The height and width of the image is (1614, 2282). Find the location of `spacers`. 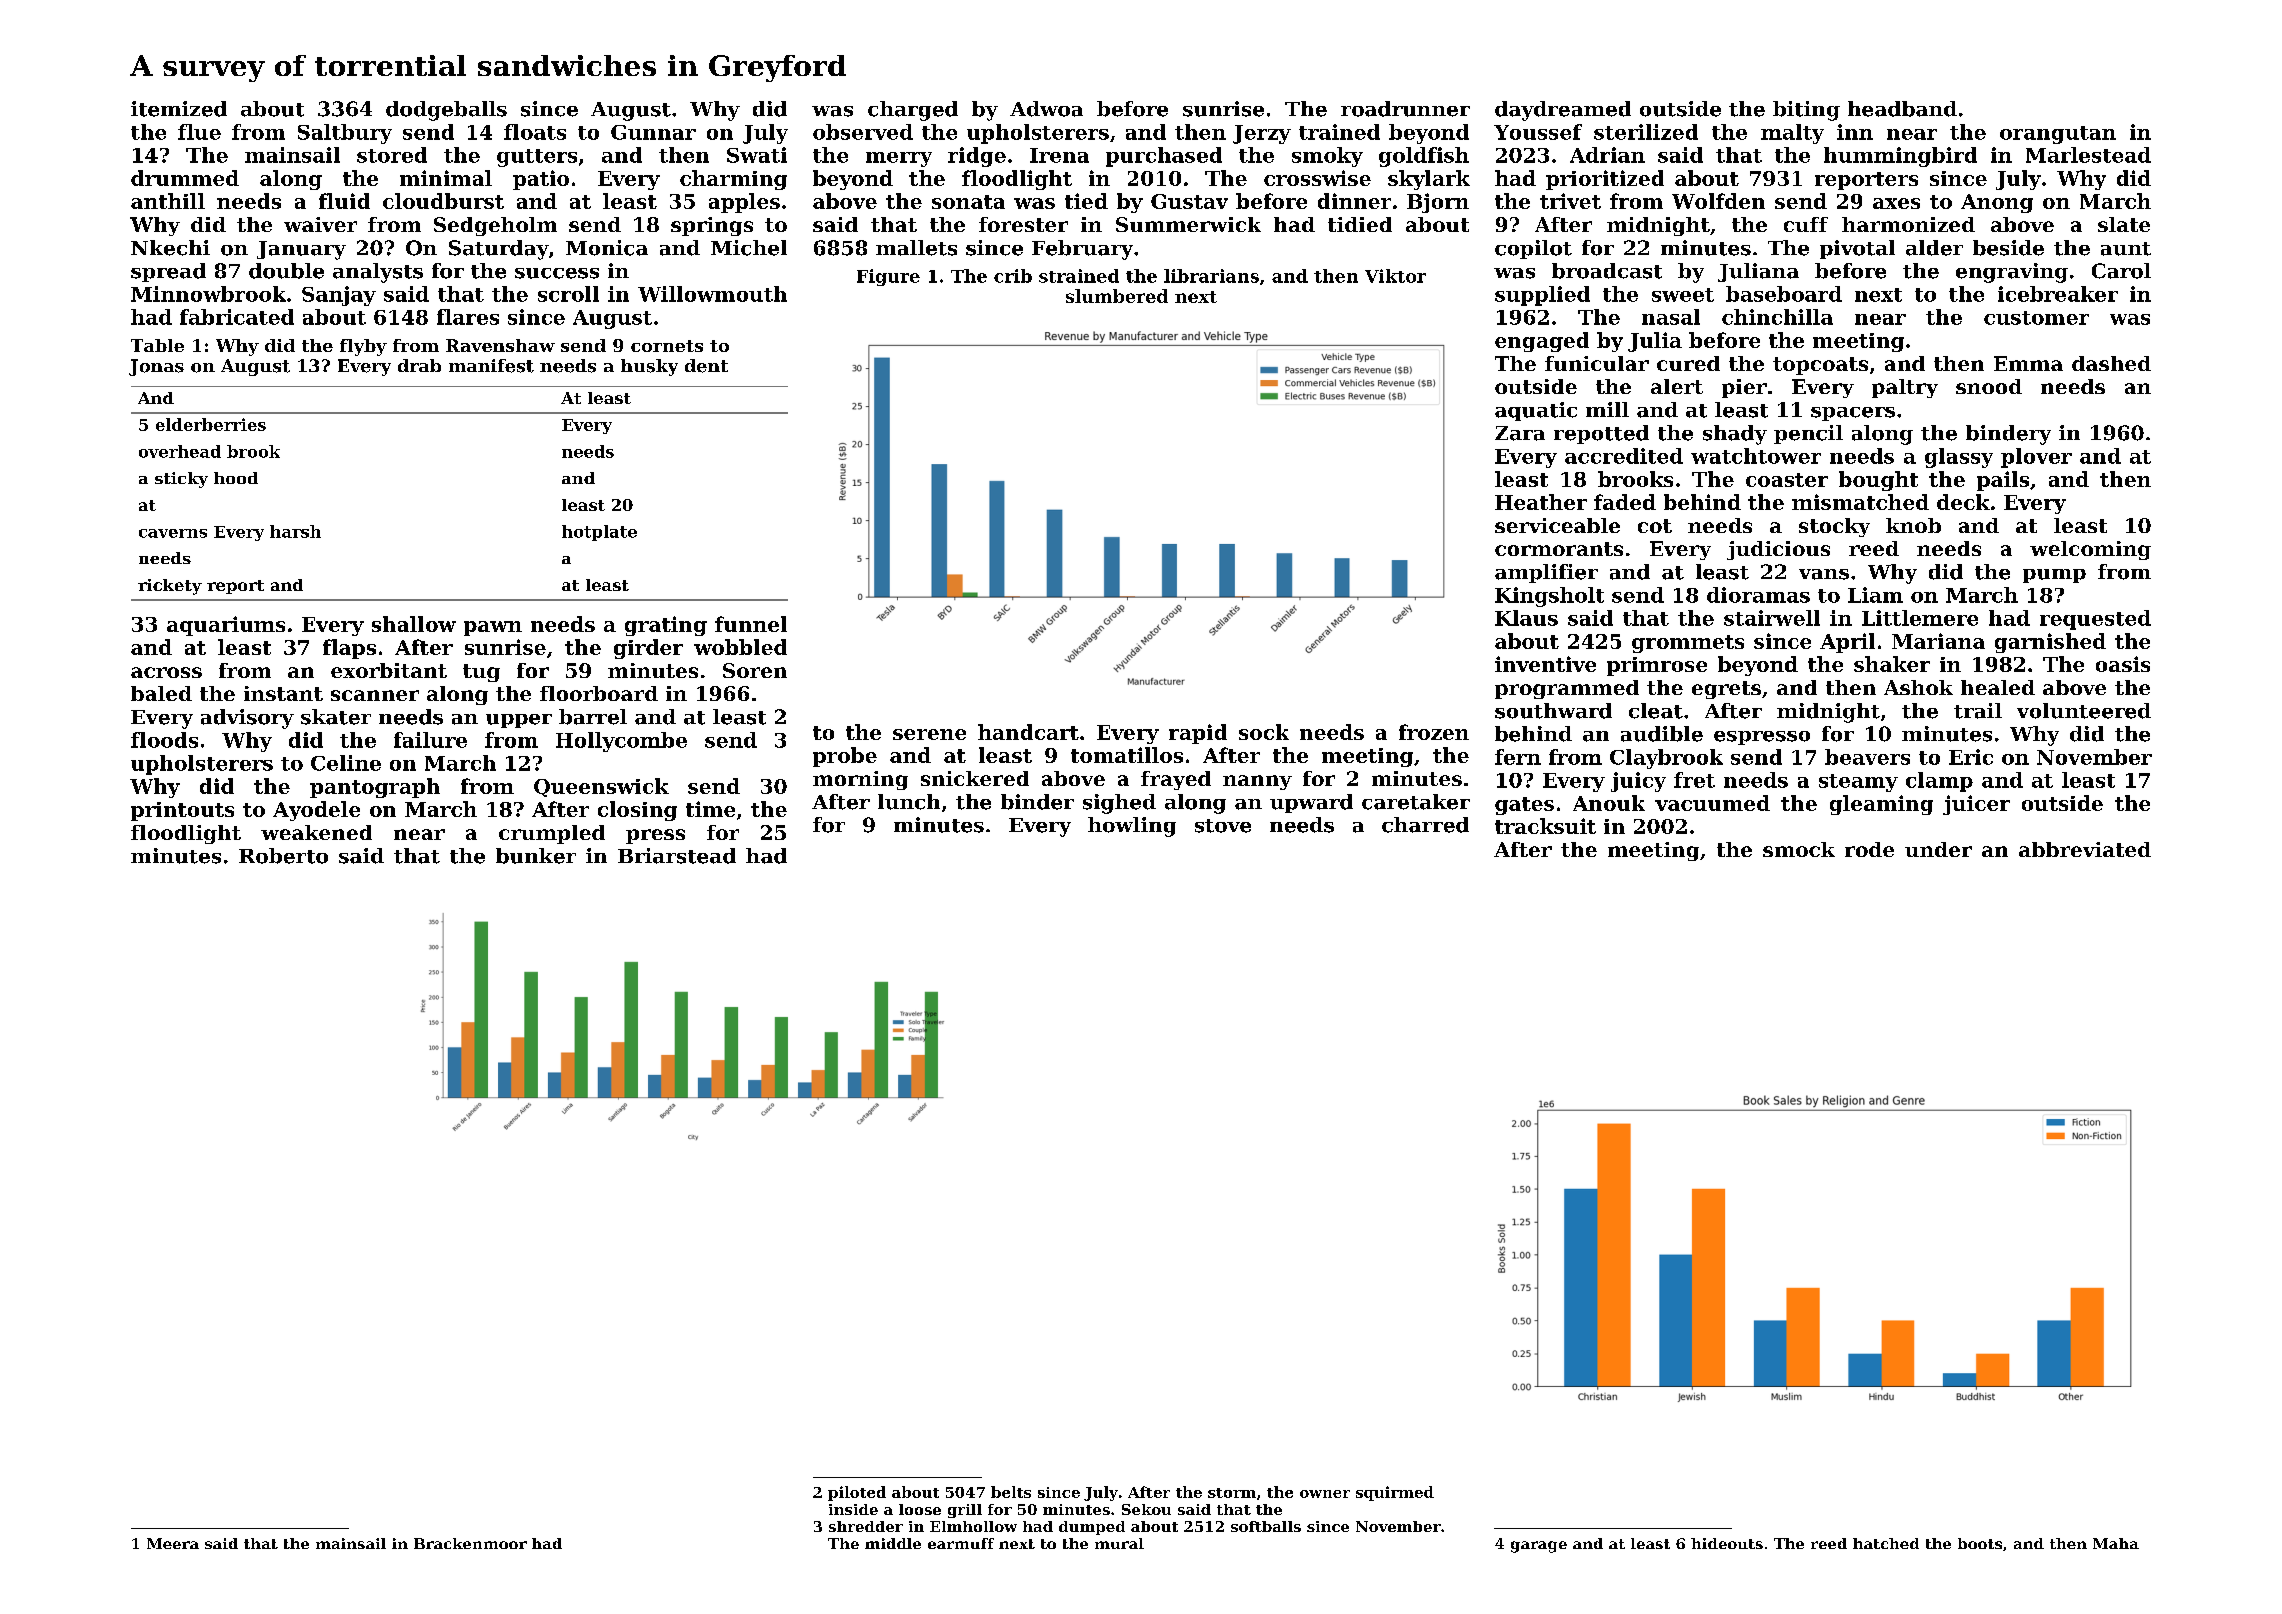

spacers is located at coordinates (1853, 414).
